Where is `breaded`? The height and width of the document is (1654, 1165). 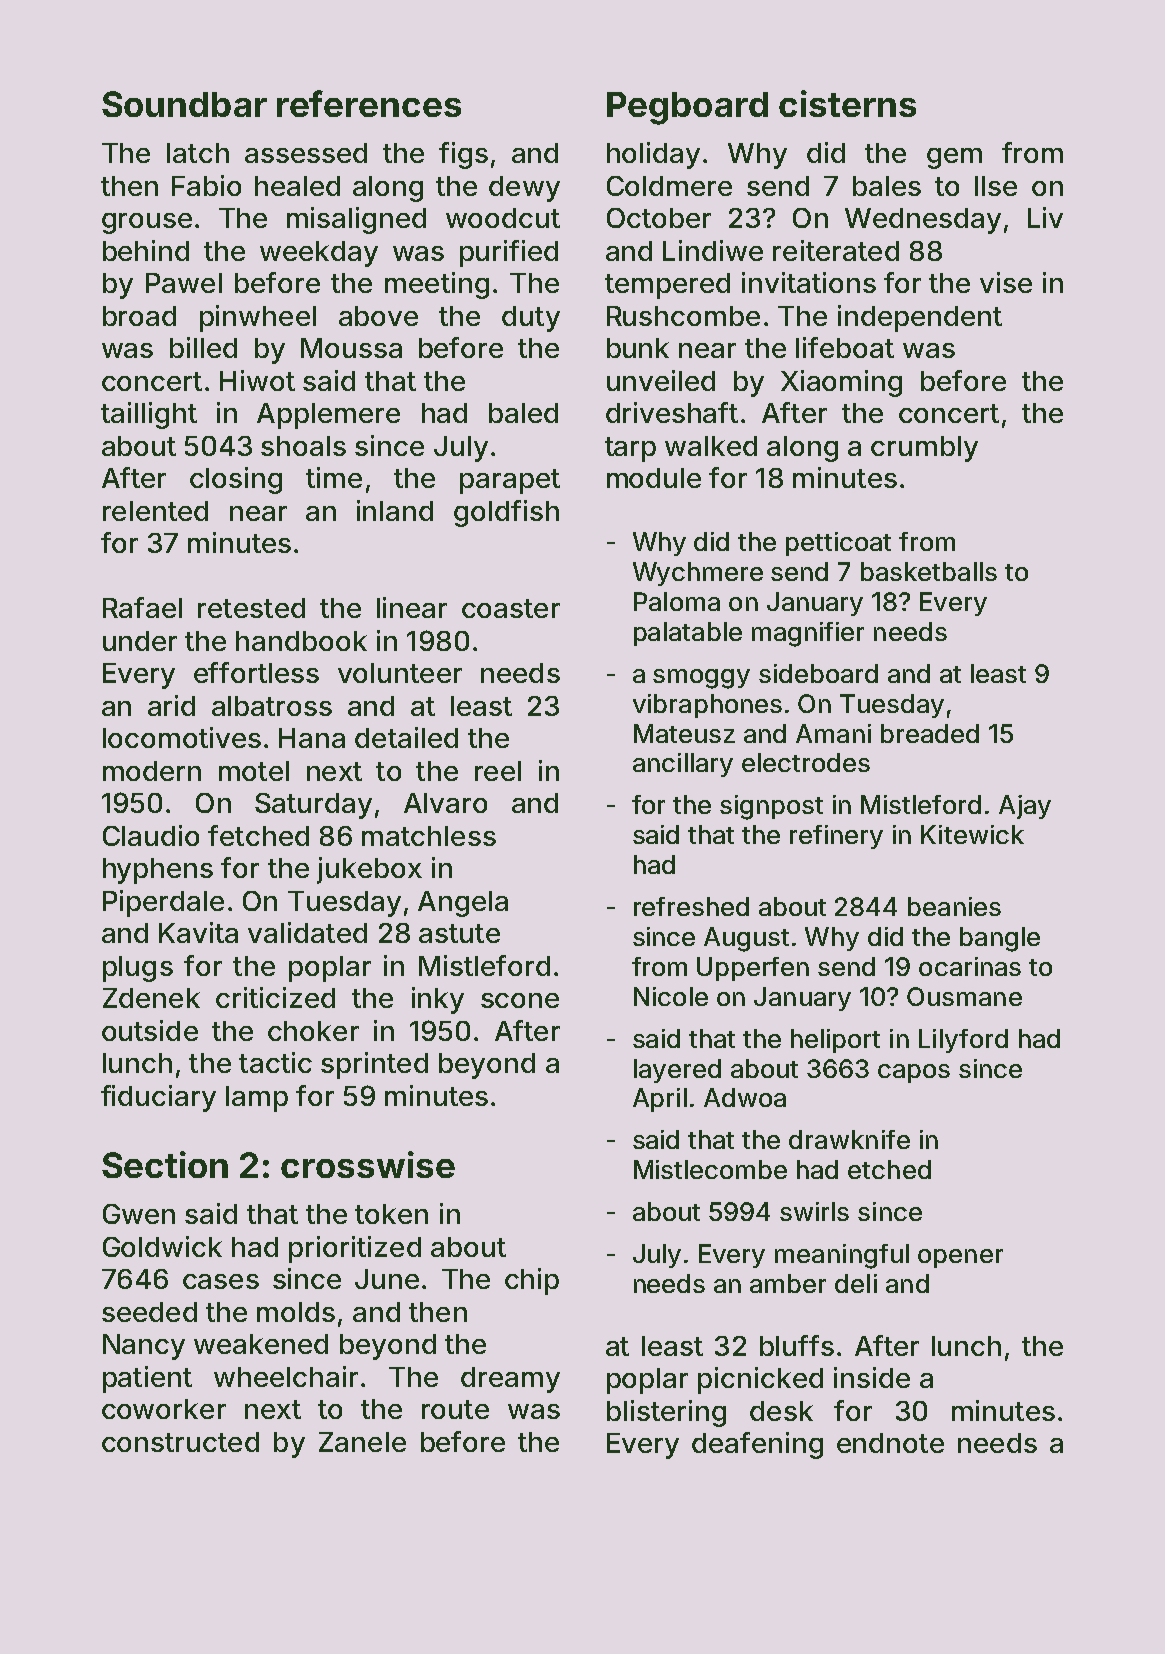
breaded is located at coordinates (930, 733).
